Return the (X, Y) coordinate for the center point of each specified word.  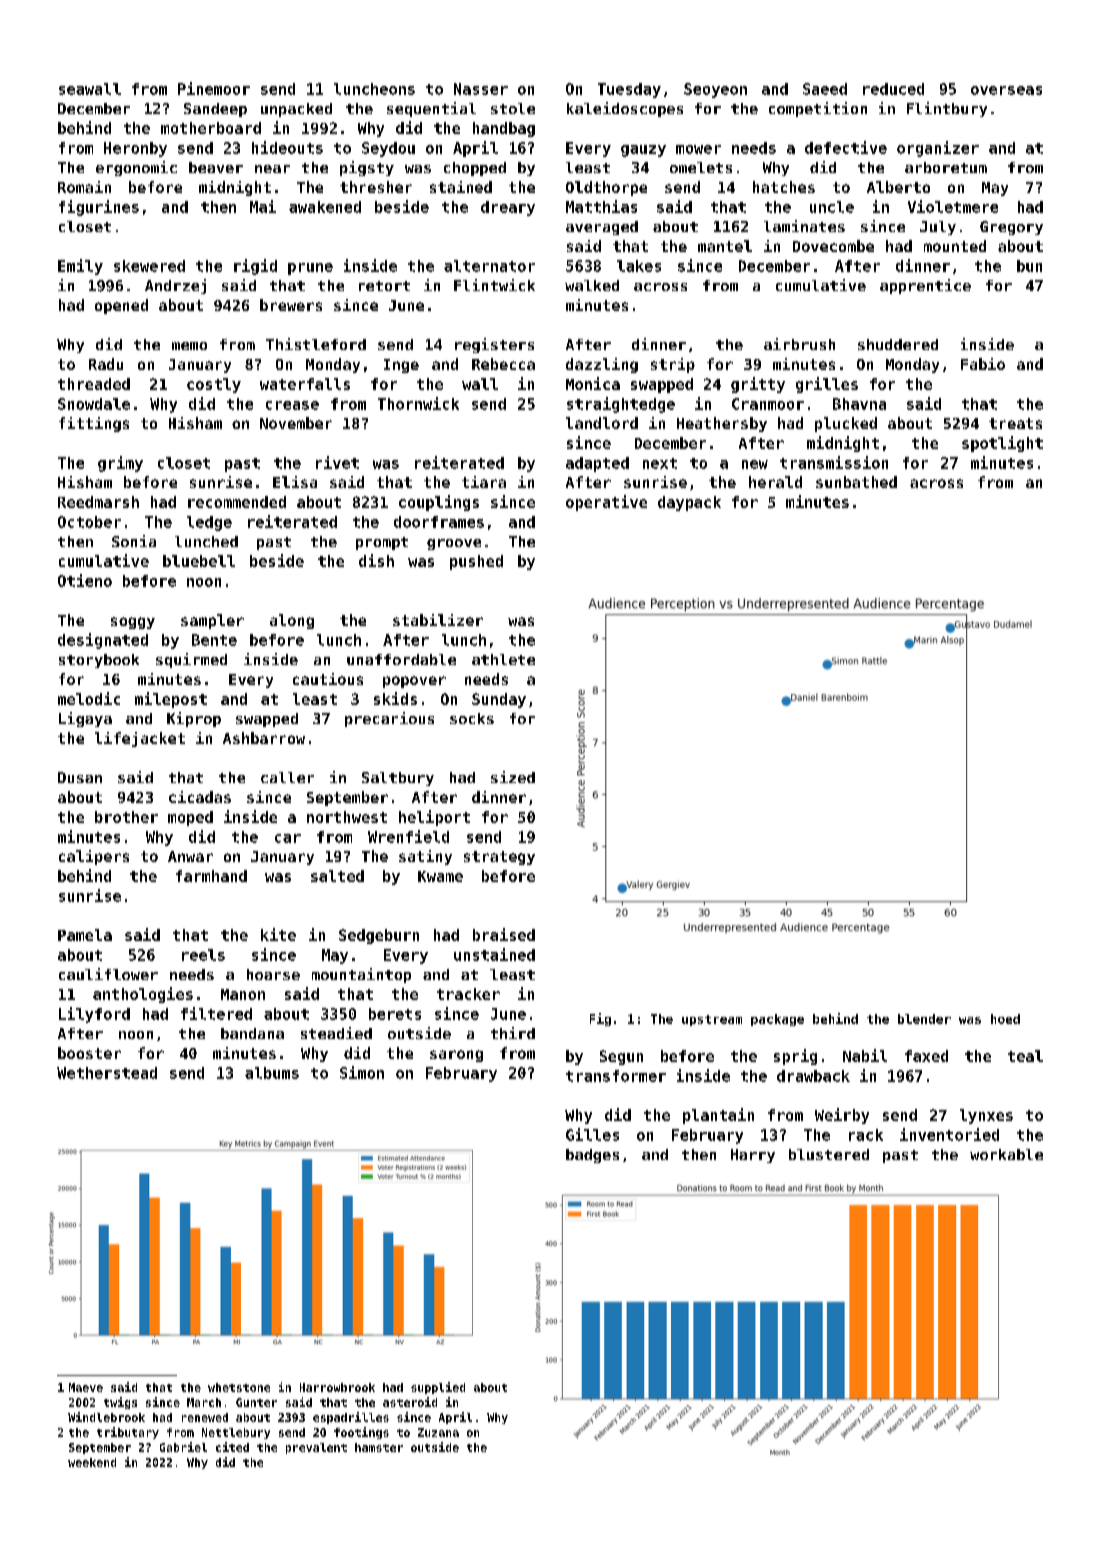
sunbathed (856, 482)
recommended (237, 502)
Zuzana (438, 1432)
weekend (92, 1462)
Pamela (85, 935)
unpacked (296, 110)
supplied (438, 1388)
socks (472, 718)
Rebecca (503, 364)
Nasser (481, 89)
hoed (1005, 1019)
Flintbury (947, 109)
